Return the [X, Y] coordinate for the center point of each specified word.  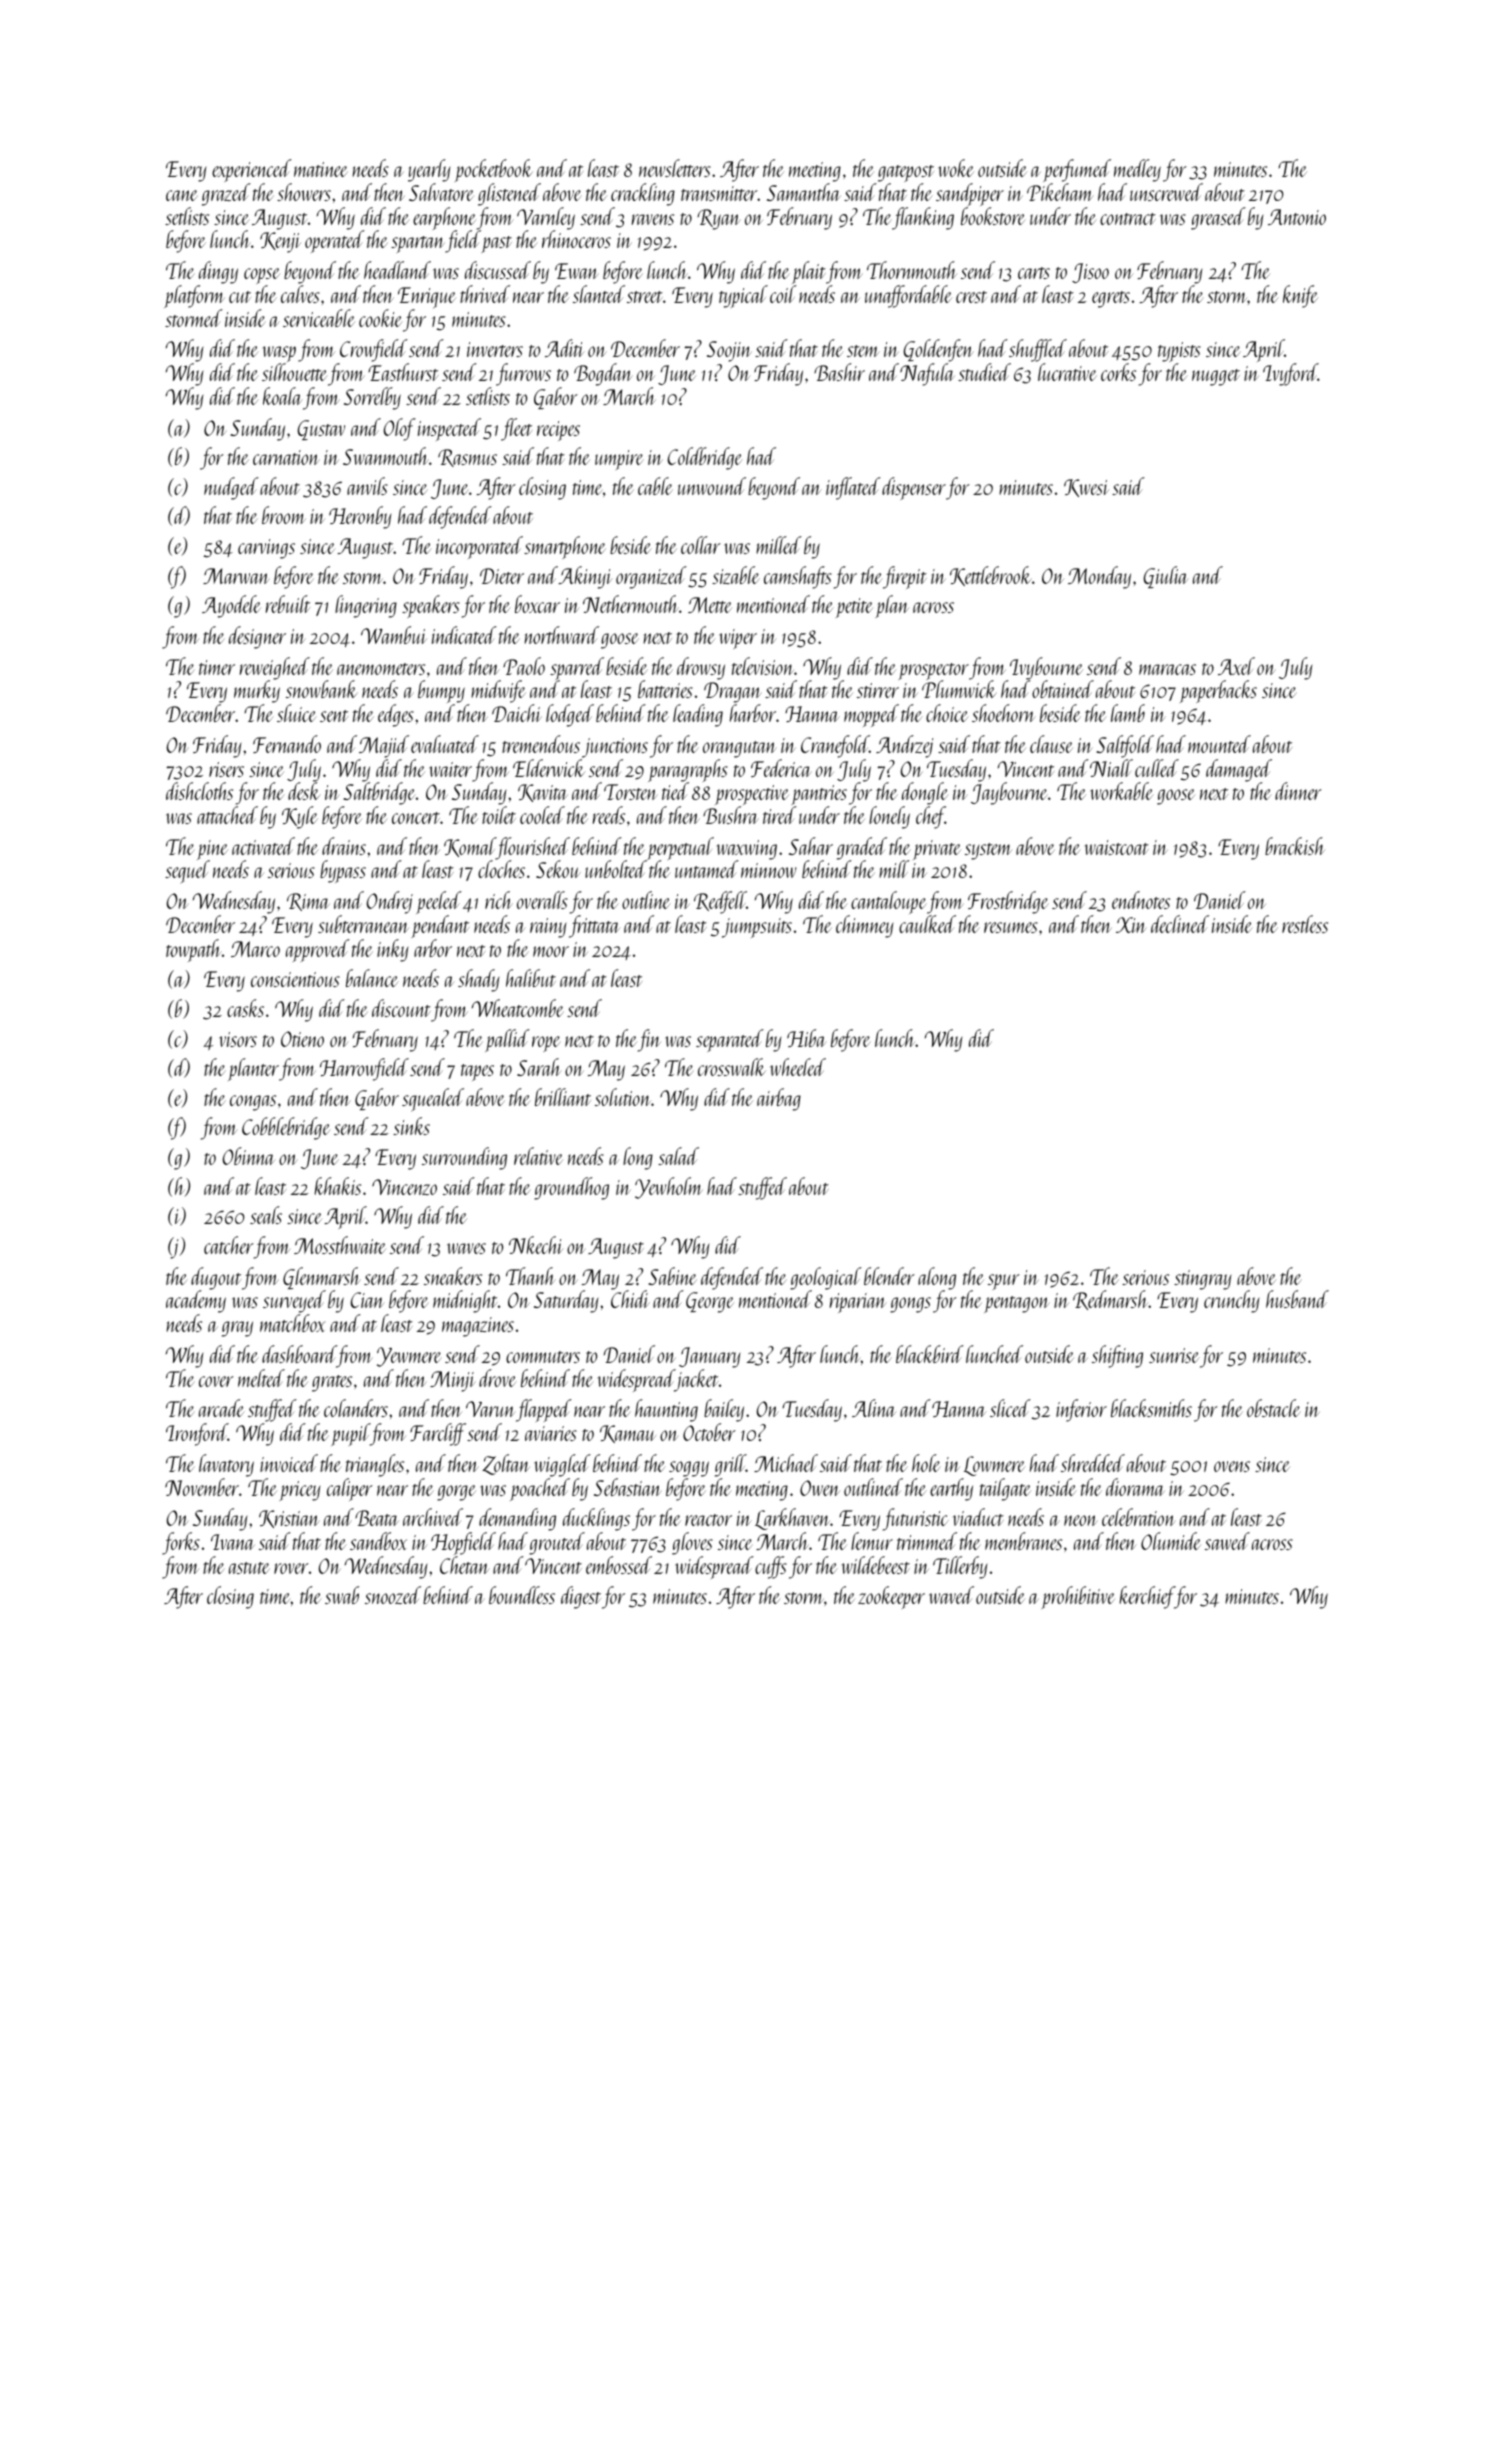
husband [1297, 1299]
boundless [522, 1595]
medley [1137, 170]
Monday [1099, 577]
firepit [905, 577]
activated [263, 846]
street [645, 297]
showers [304, 192]
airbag [779, 1099]
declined [1180, 924]
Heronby [360, 517]
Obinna [249, 1156]
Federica [781, 768]
